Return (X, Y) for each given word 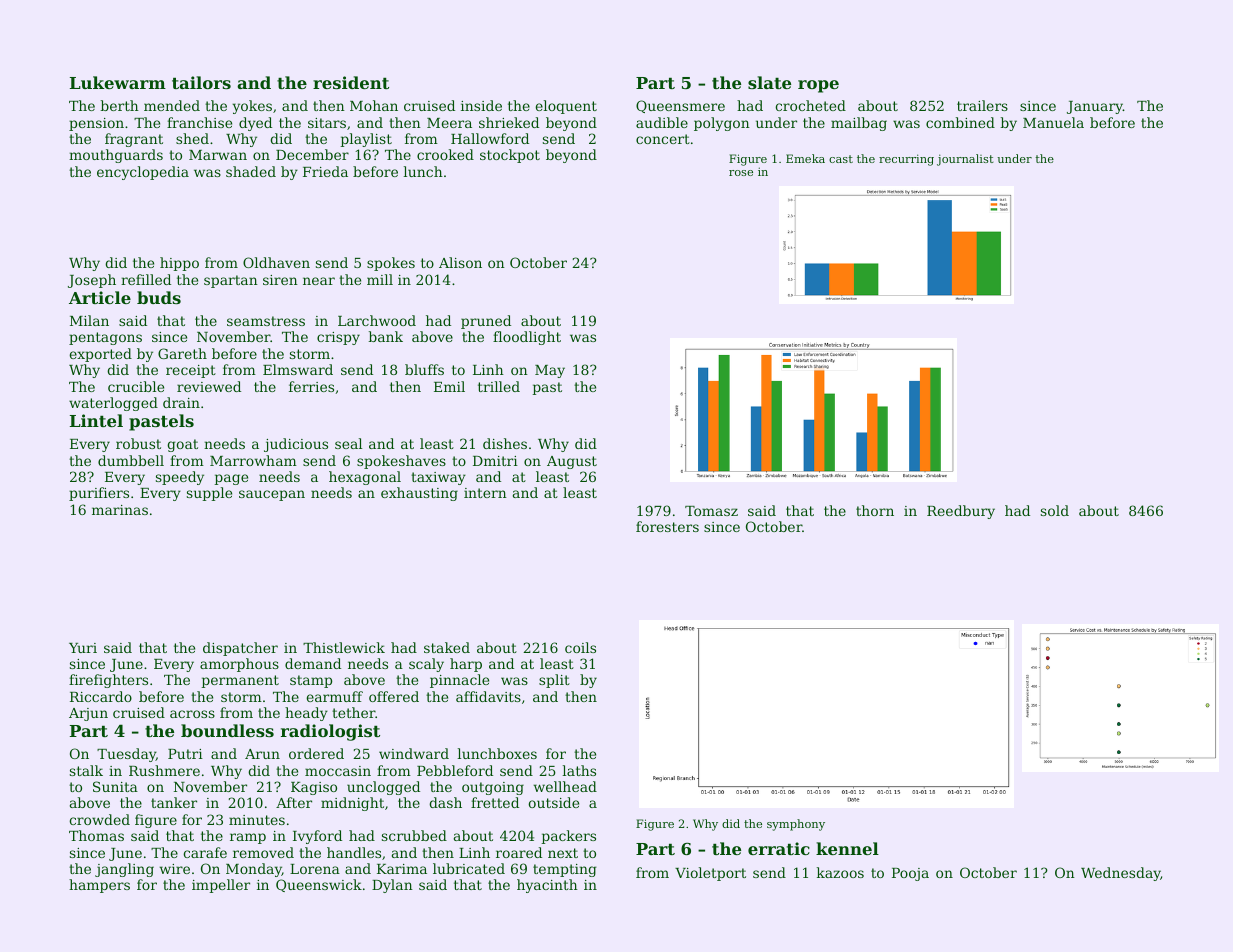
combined (960, 122)
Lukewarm (118, 82)
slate (769, 82)
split (554, 681)
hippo (179, 264)
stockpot (510, 156)
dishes (505, 443)
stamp (311, 681)
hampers (99, 886)
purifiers (99, 494)
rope (818, 86)
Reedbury (961, 512)
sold (1055, 510)
